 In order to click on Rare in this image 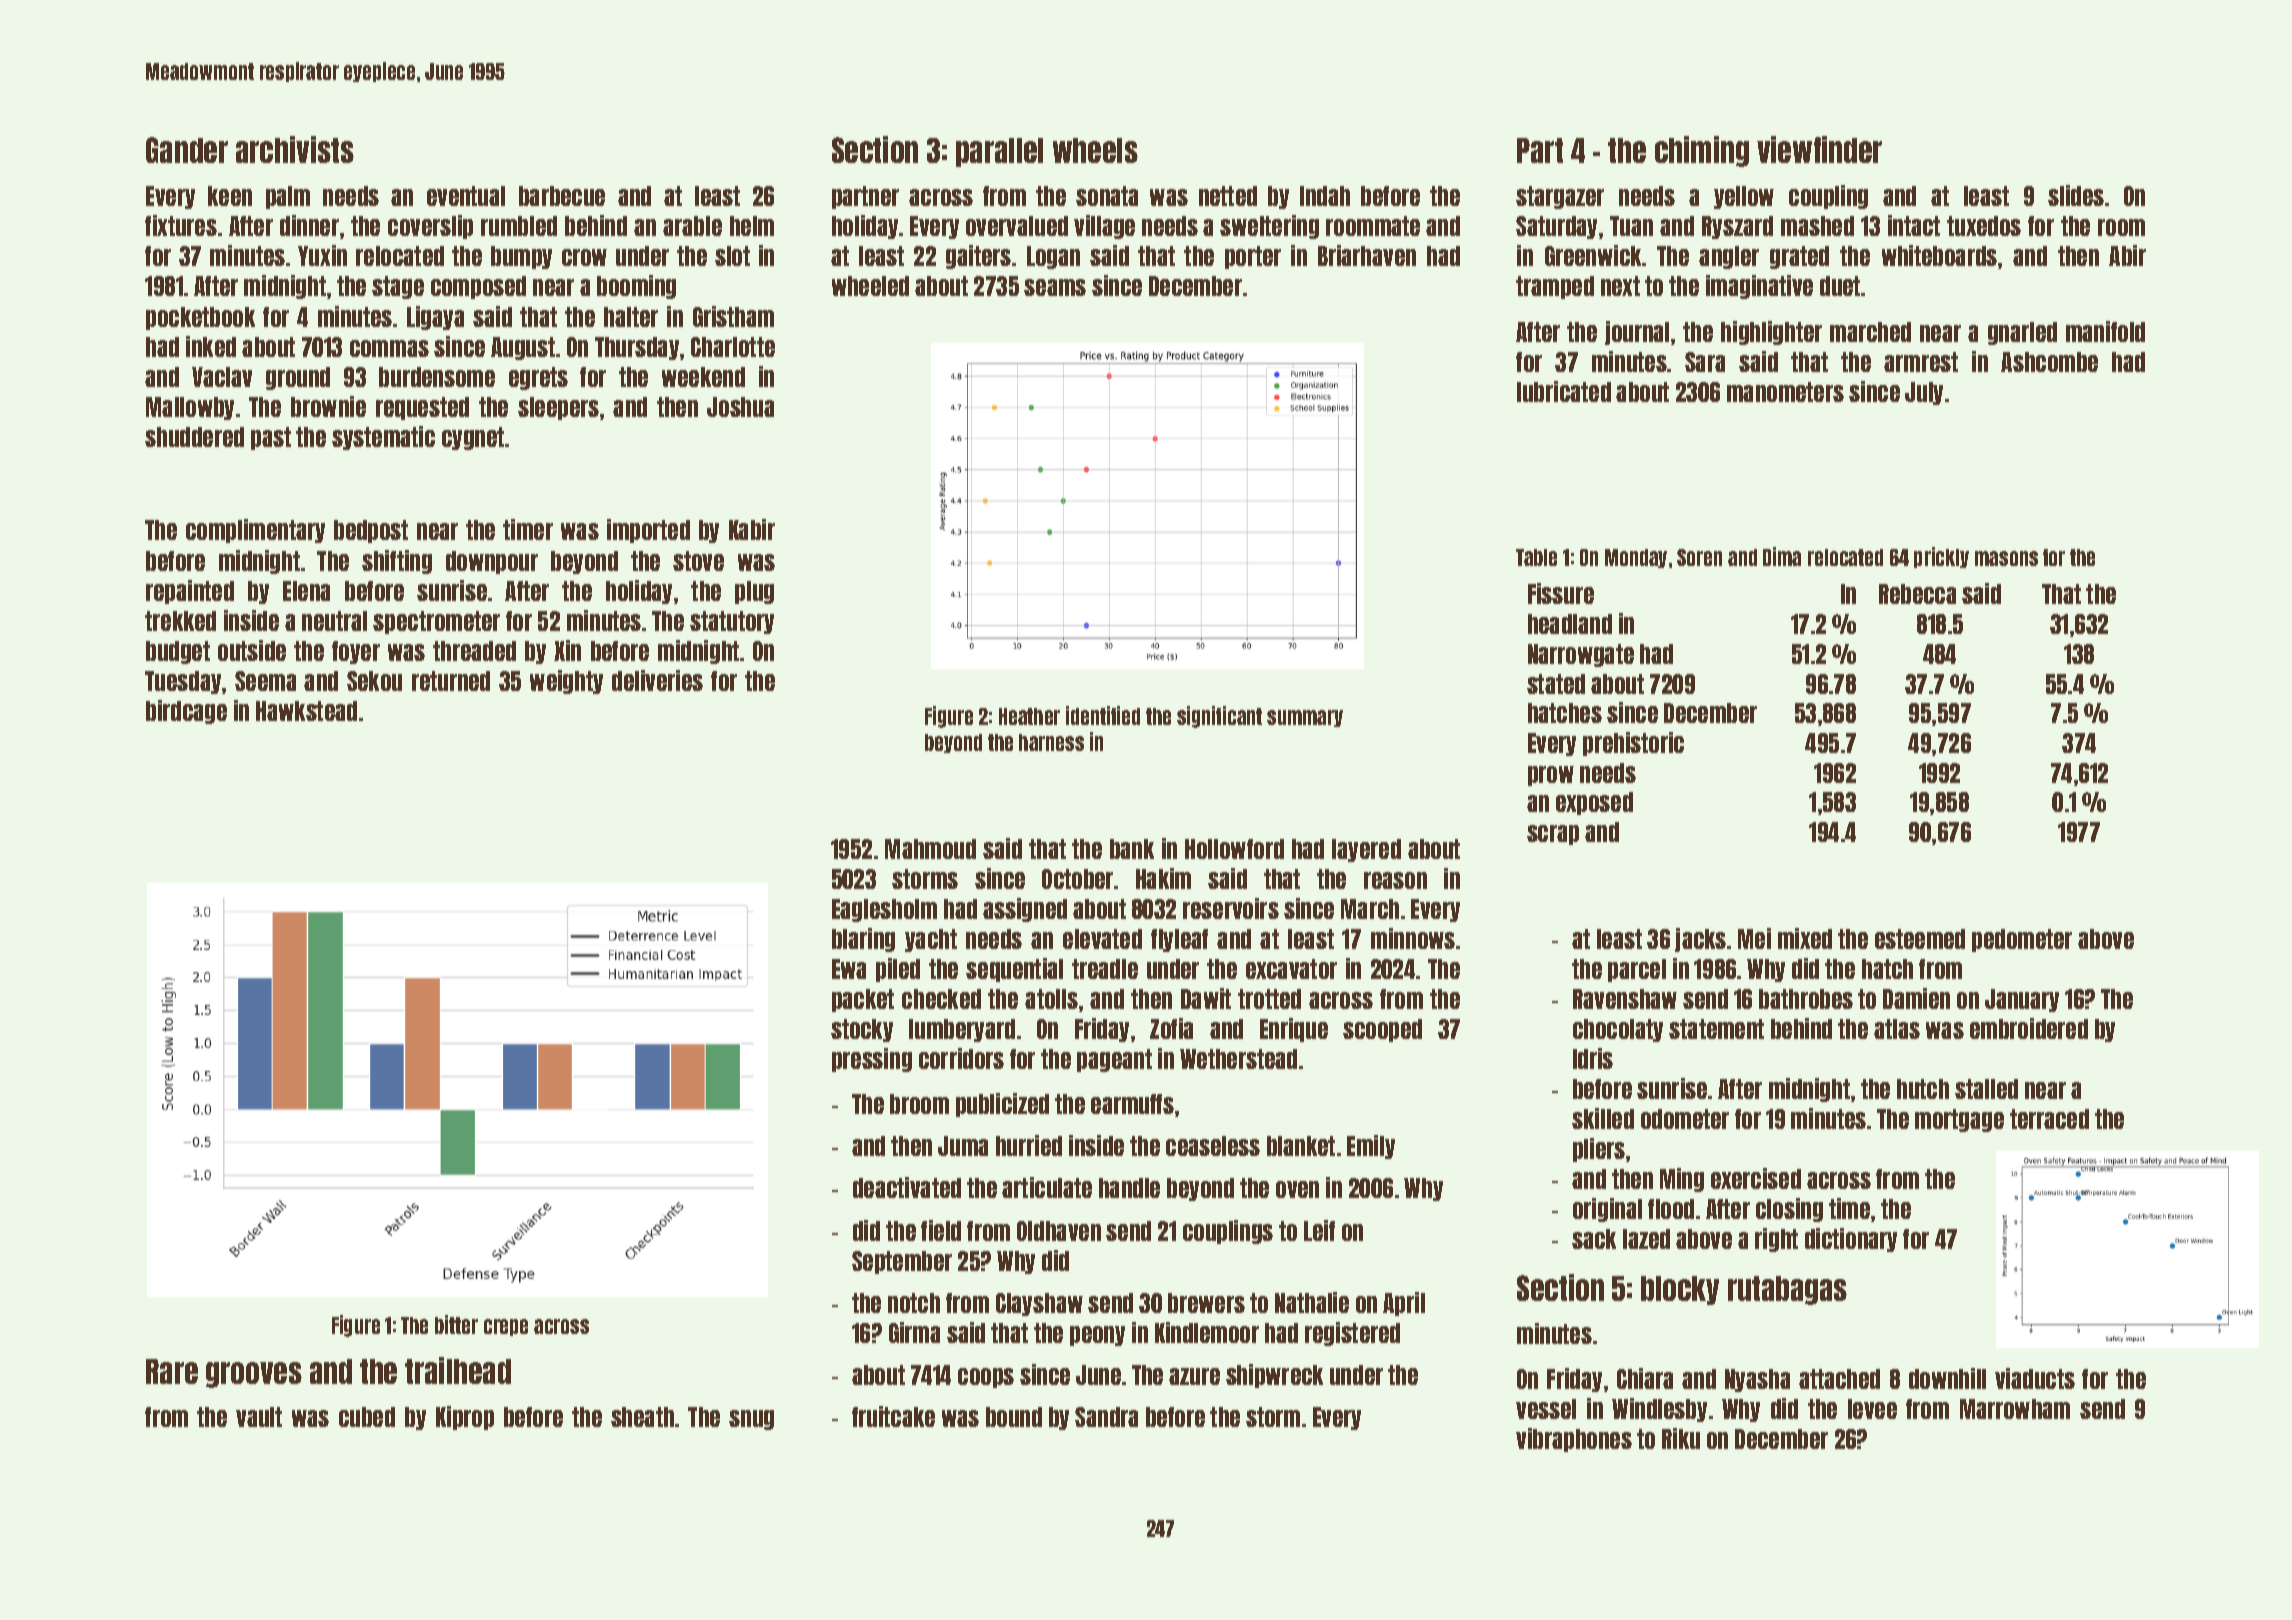, I will do `click(172, 1371)`.
